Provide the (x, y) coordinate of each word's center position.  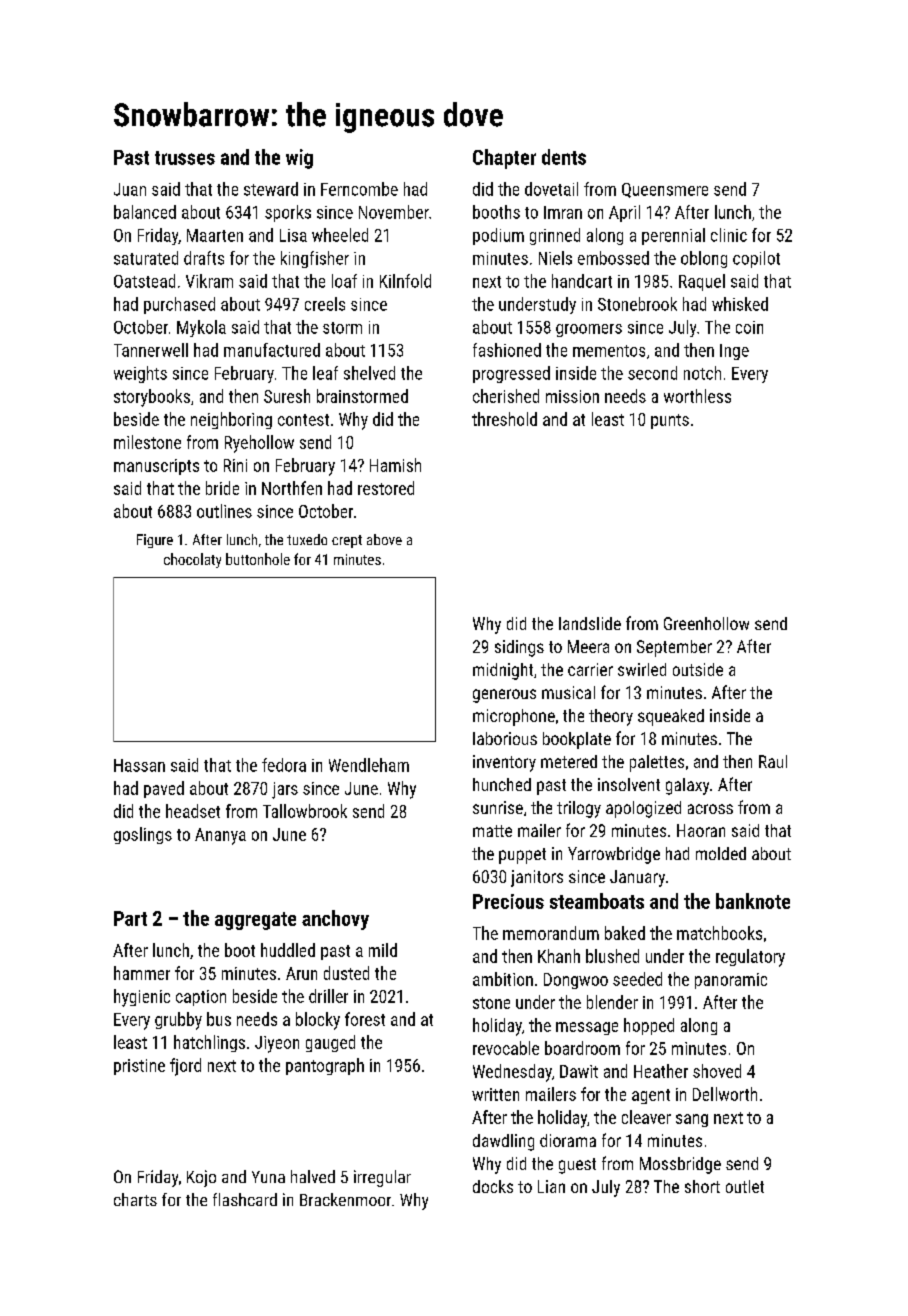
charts (135, 1199)
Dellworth (725, 1094)
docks (493, 1186)
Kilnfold (405, 281)
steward (271, 189)
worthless (697, 396)
